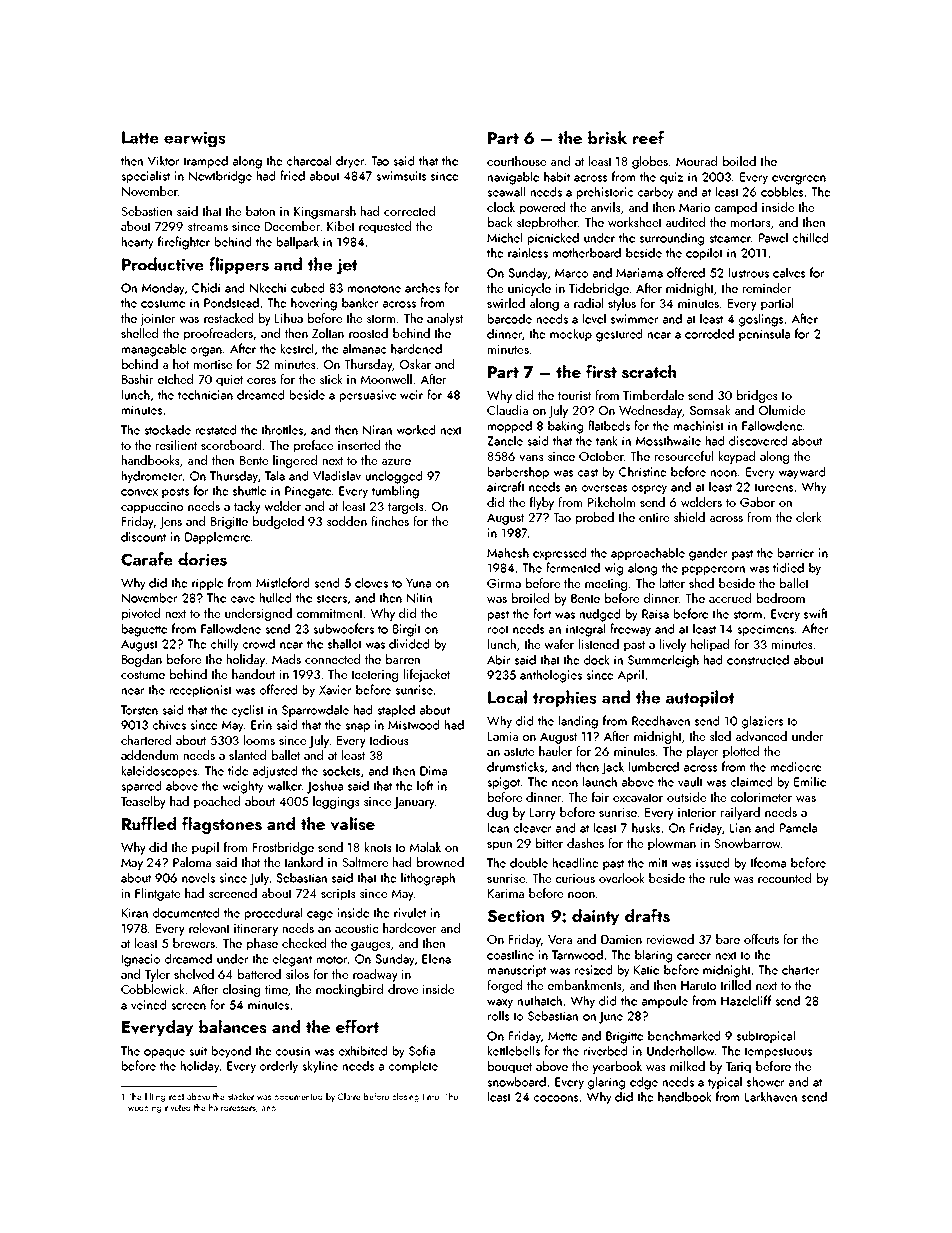 The height and width of the screenshot is (1233, 952). What do you see at coordinates (649, 137) in the screenshot?
I see `reef` at bounding box center [649, 137].
